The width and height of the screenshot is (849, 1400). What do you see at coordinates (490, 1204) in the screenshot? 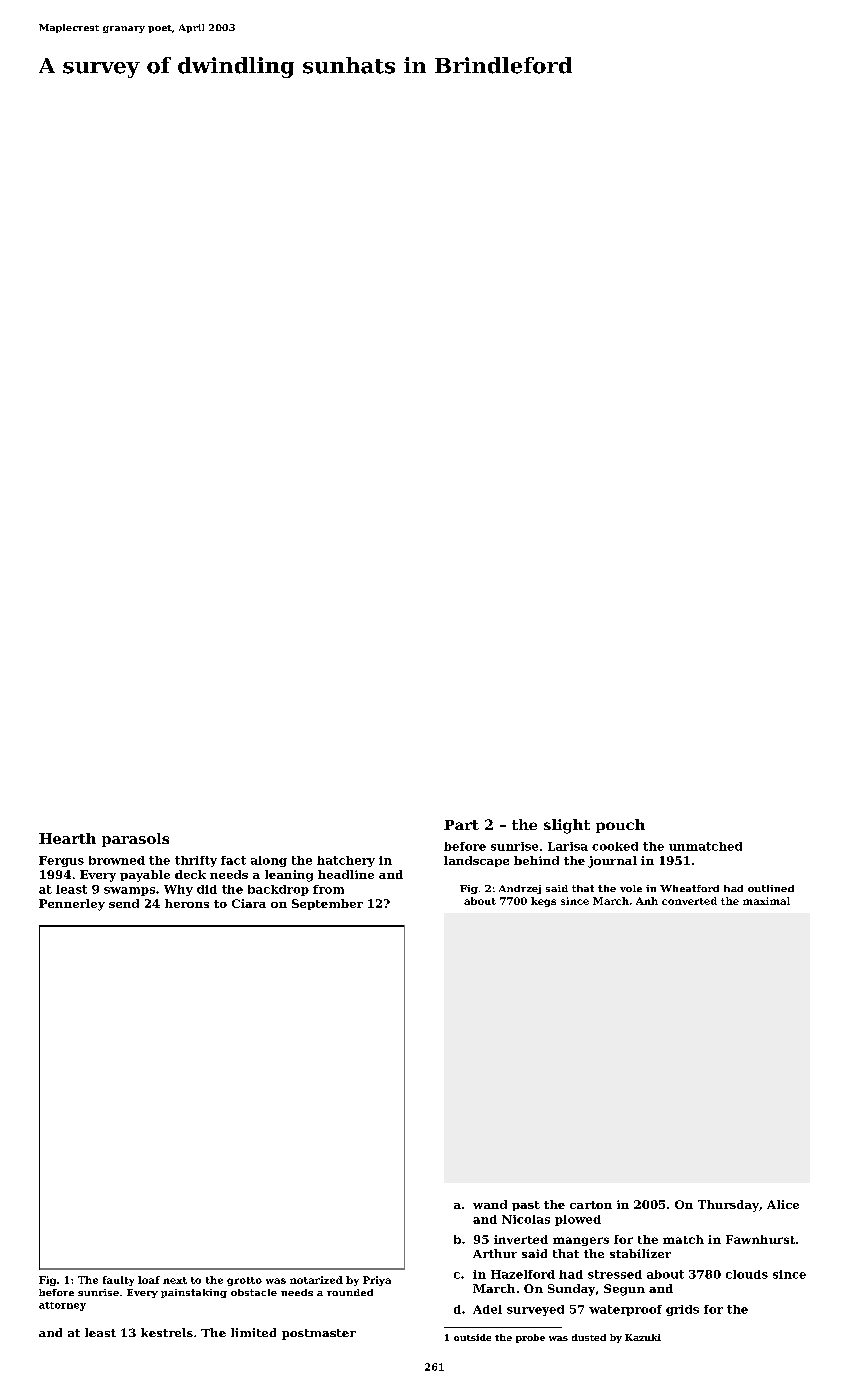
I see `wand` at bounding box center [490, 1204].
